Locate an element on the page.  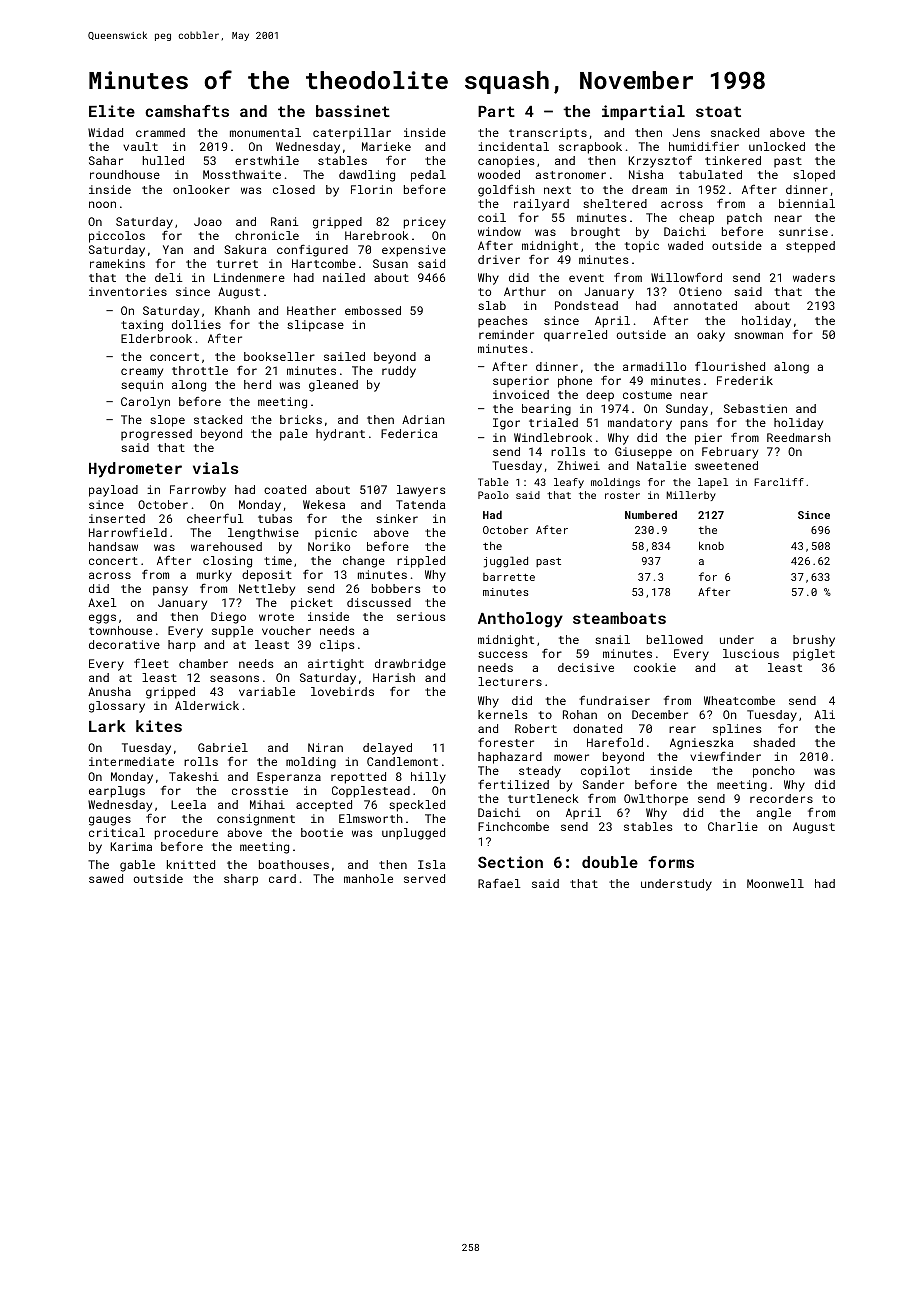
Finchcombe is located at coordinates (513, 826).
